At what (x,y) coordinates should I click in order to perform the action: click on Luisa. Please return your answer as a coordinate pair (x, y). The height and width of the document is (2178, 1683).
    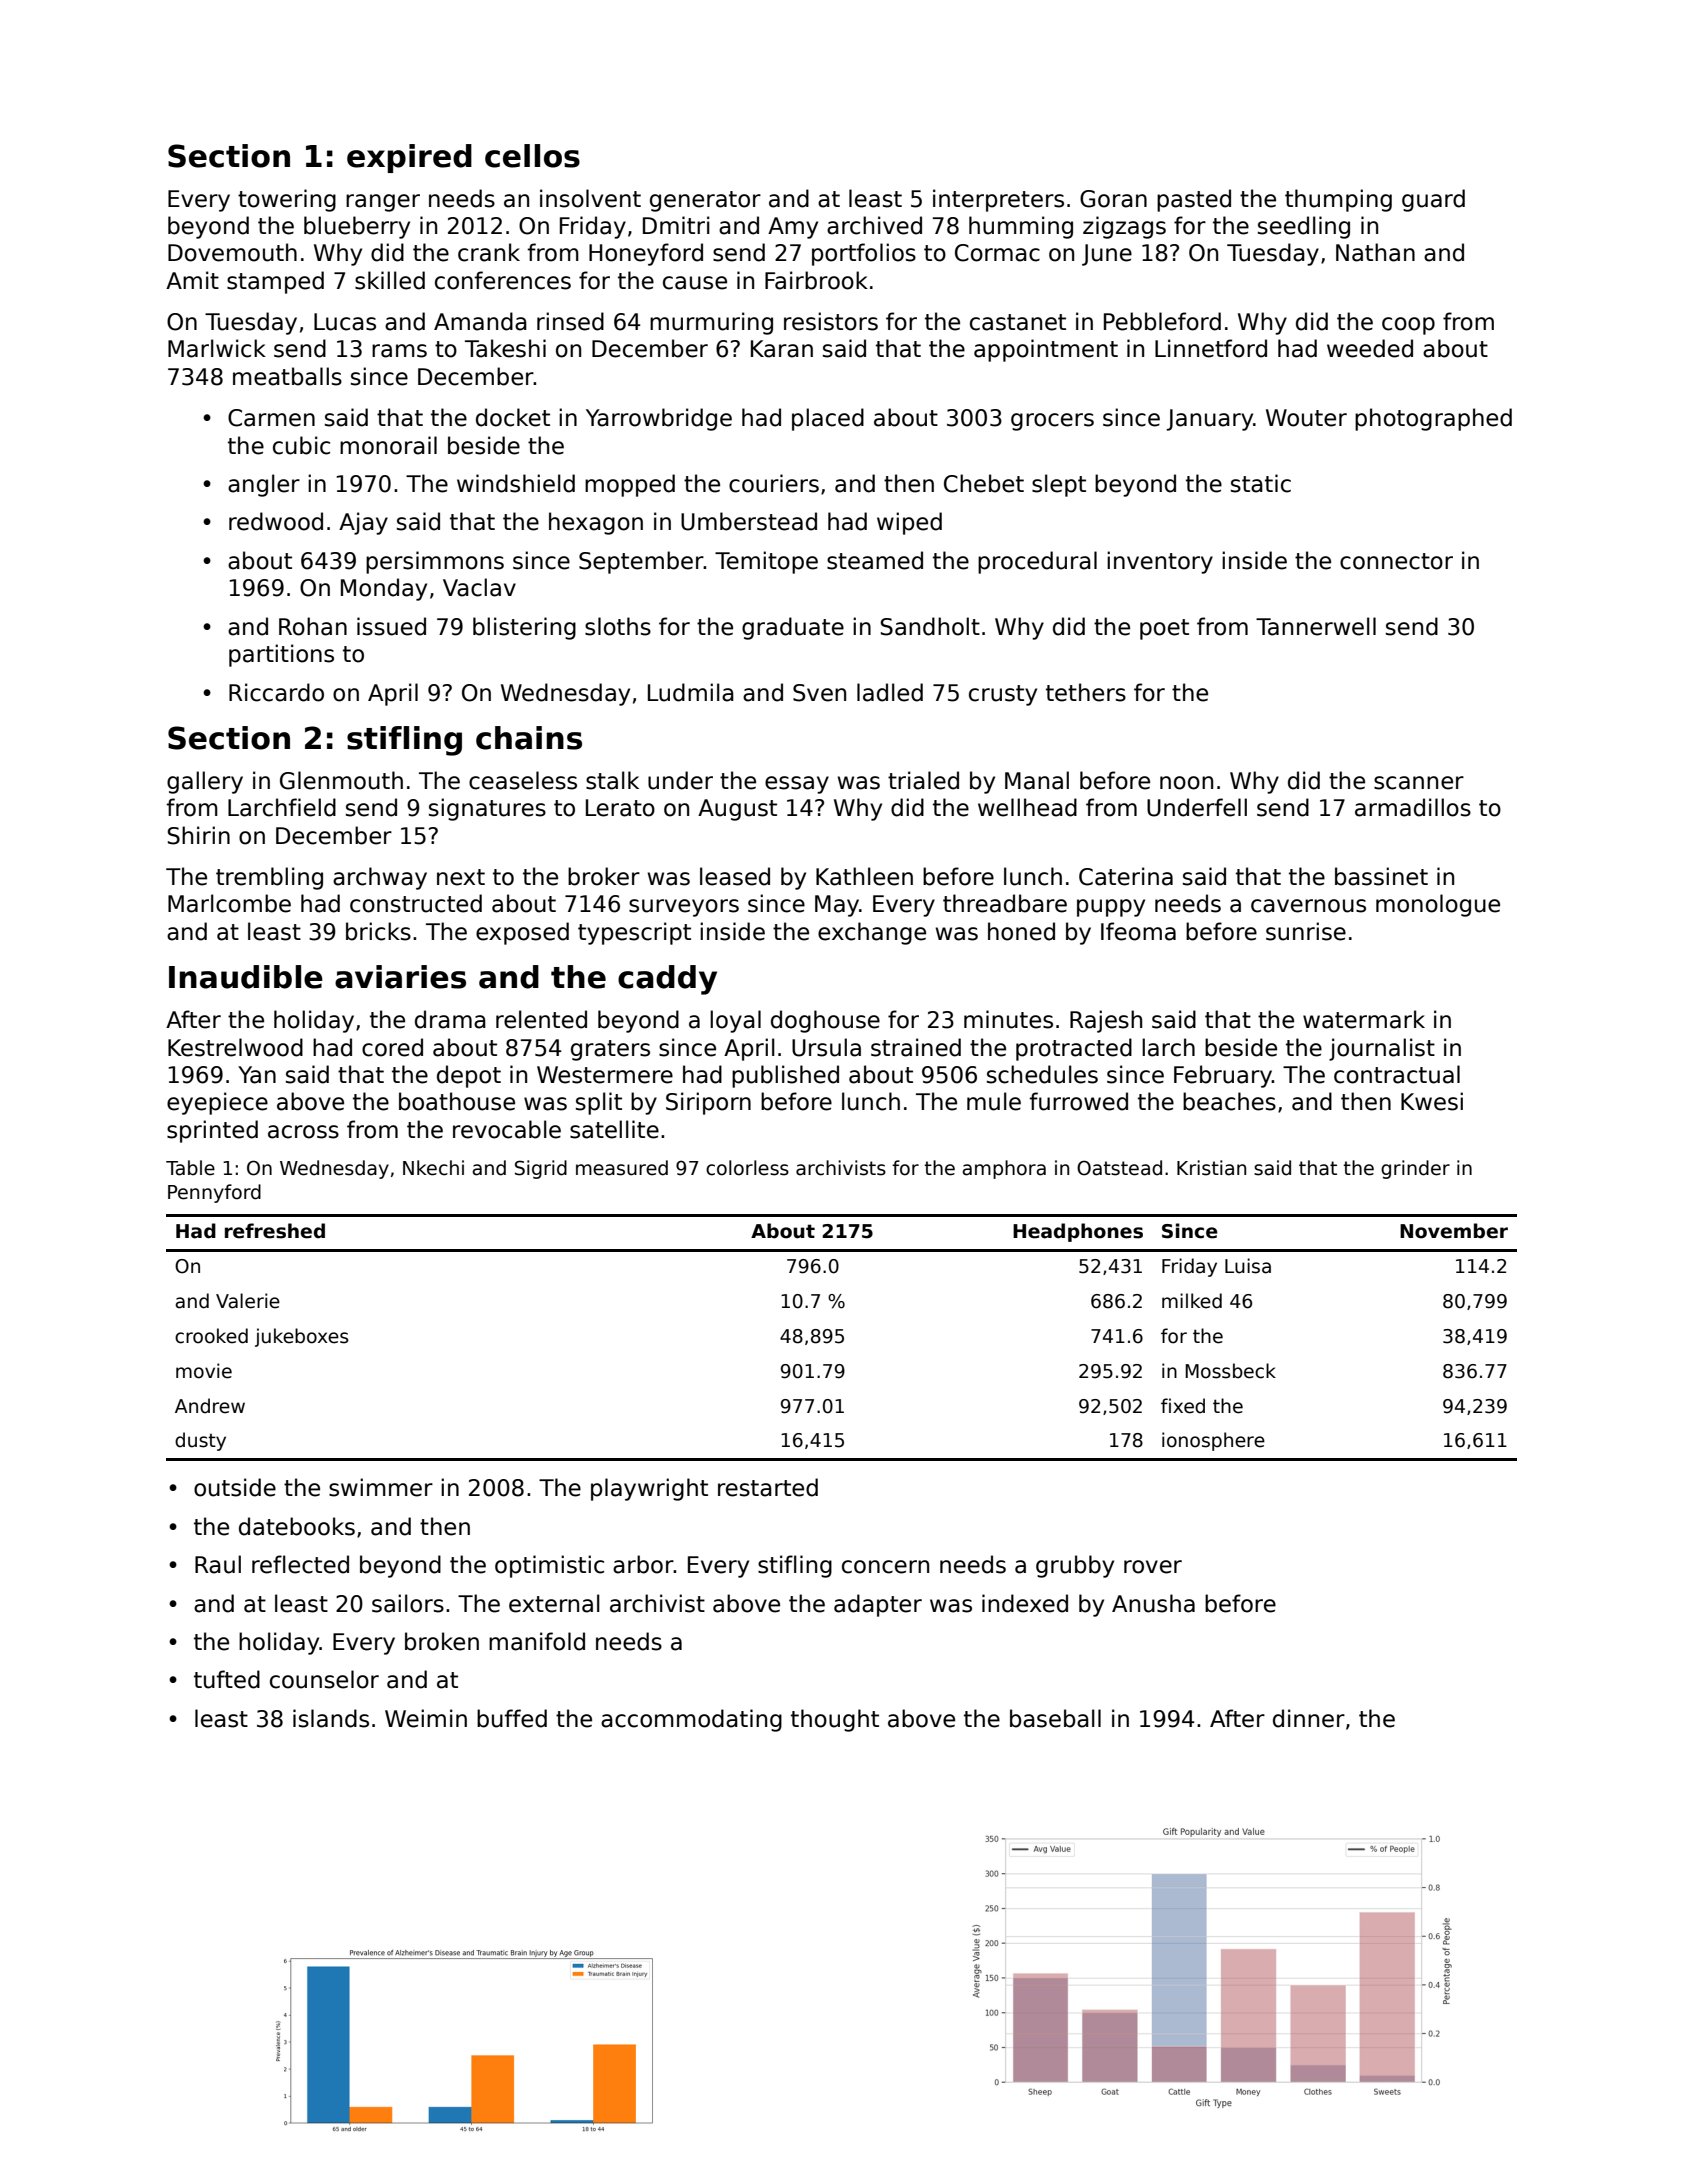
    Looking at the image, I should click on (1248, 1266).
